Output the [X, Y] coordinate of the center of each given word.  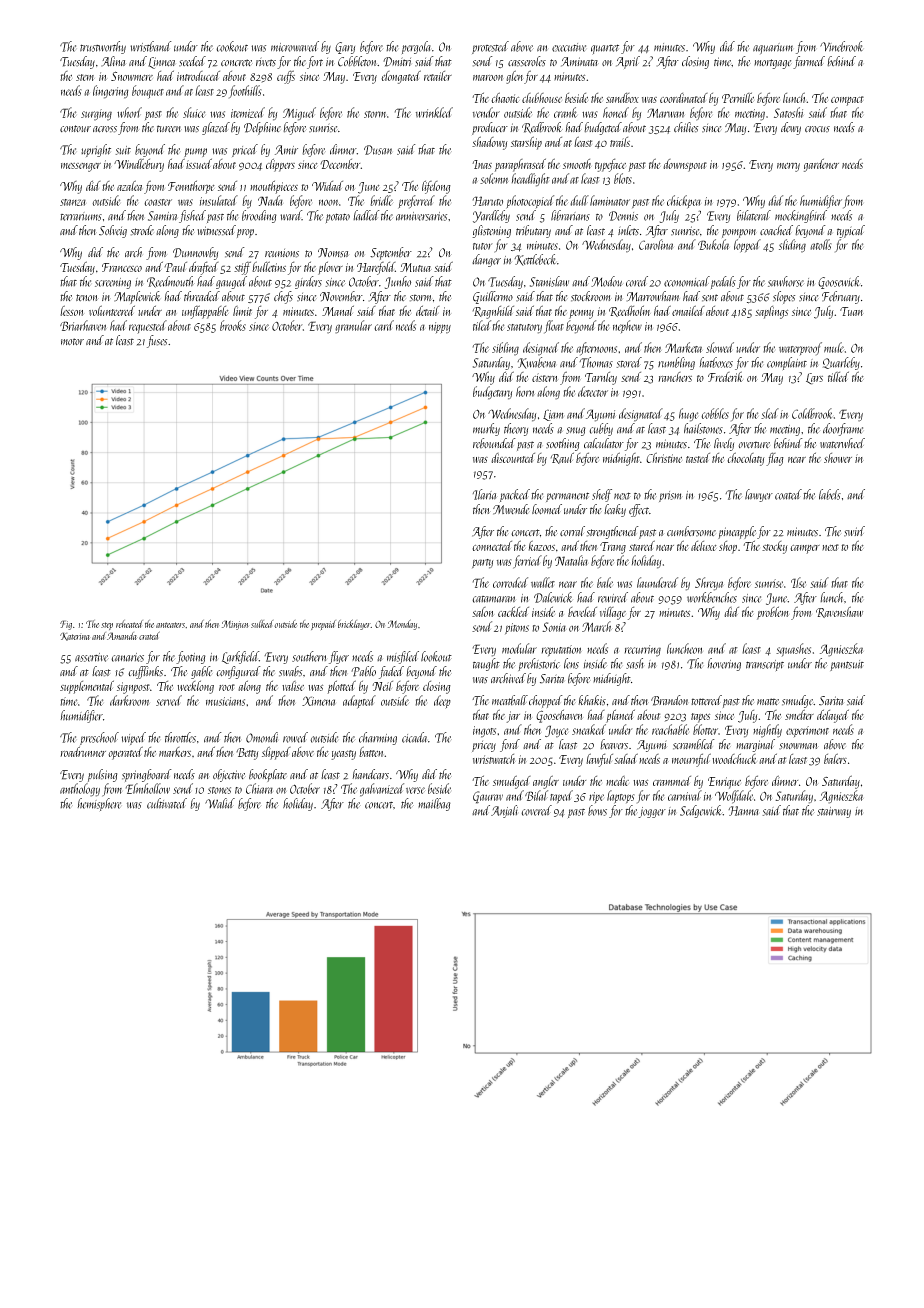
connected [492, 546]
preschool [99, 738]
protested [490, 47]
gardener [821, 165]
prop [245, 233]
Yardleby [491, 216]
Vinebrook [841, 46]
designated [641, 415]
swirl [854, 531]
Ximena [318, 701]
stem [85, 77]
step [107, 626]
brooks [233, 325]
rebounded [494, 443]
